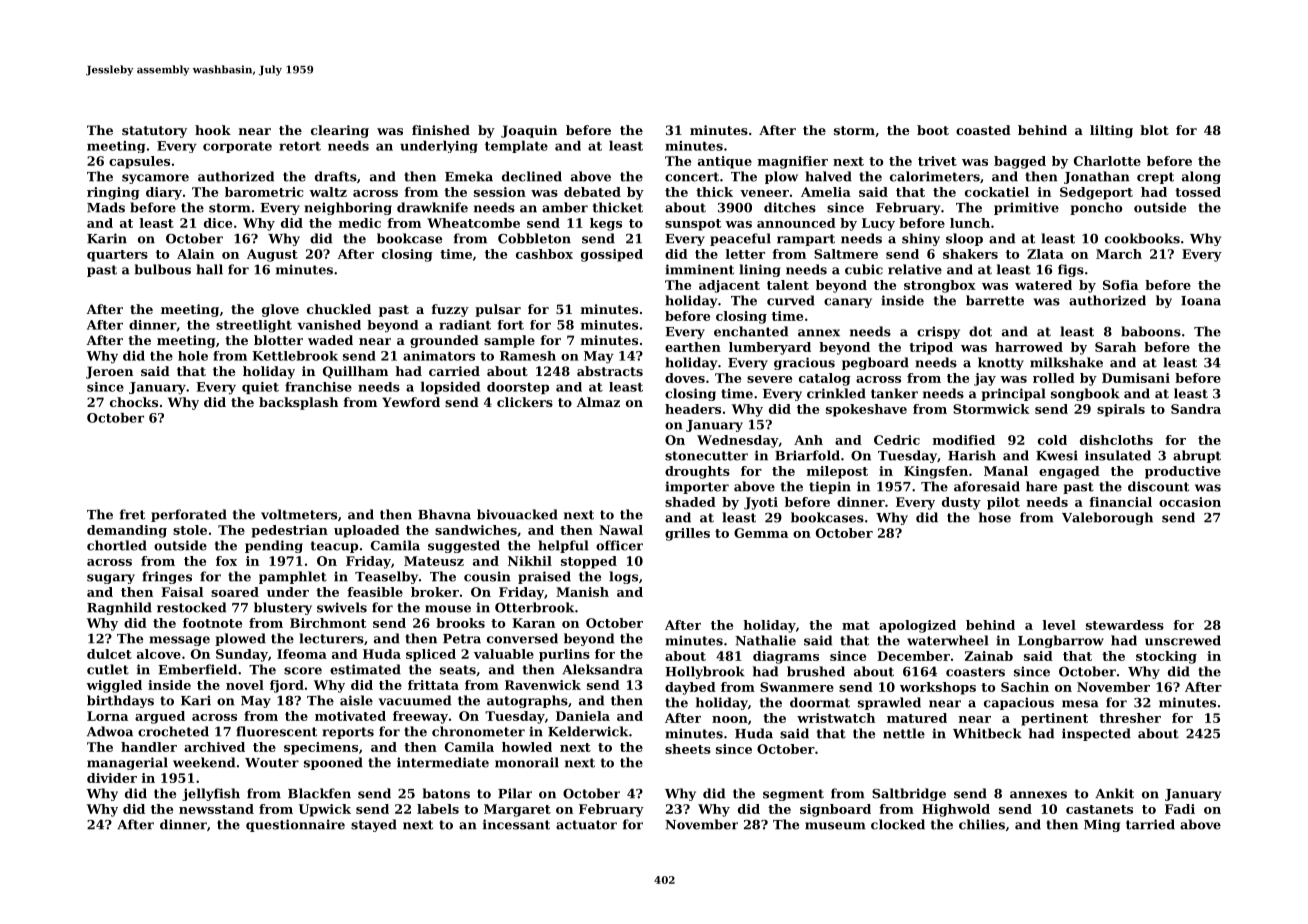 This image has height=924, width=1308. Describe the element at coordinates (127, 531) in the image. I see `demanding` at that location.
